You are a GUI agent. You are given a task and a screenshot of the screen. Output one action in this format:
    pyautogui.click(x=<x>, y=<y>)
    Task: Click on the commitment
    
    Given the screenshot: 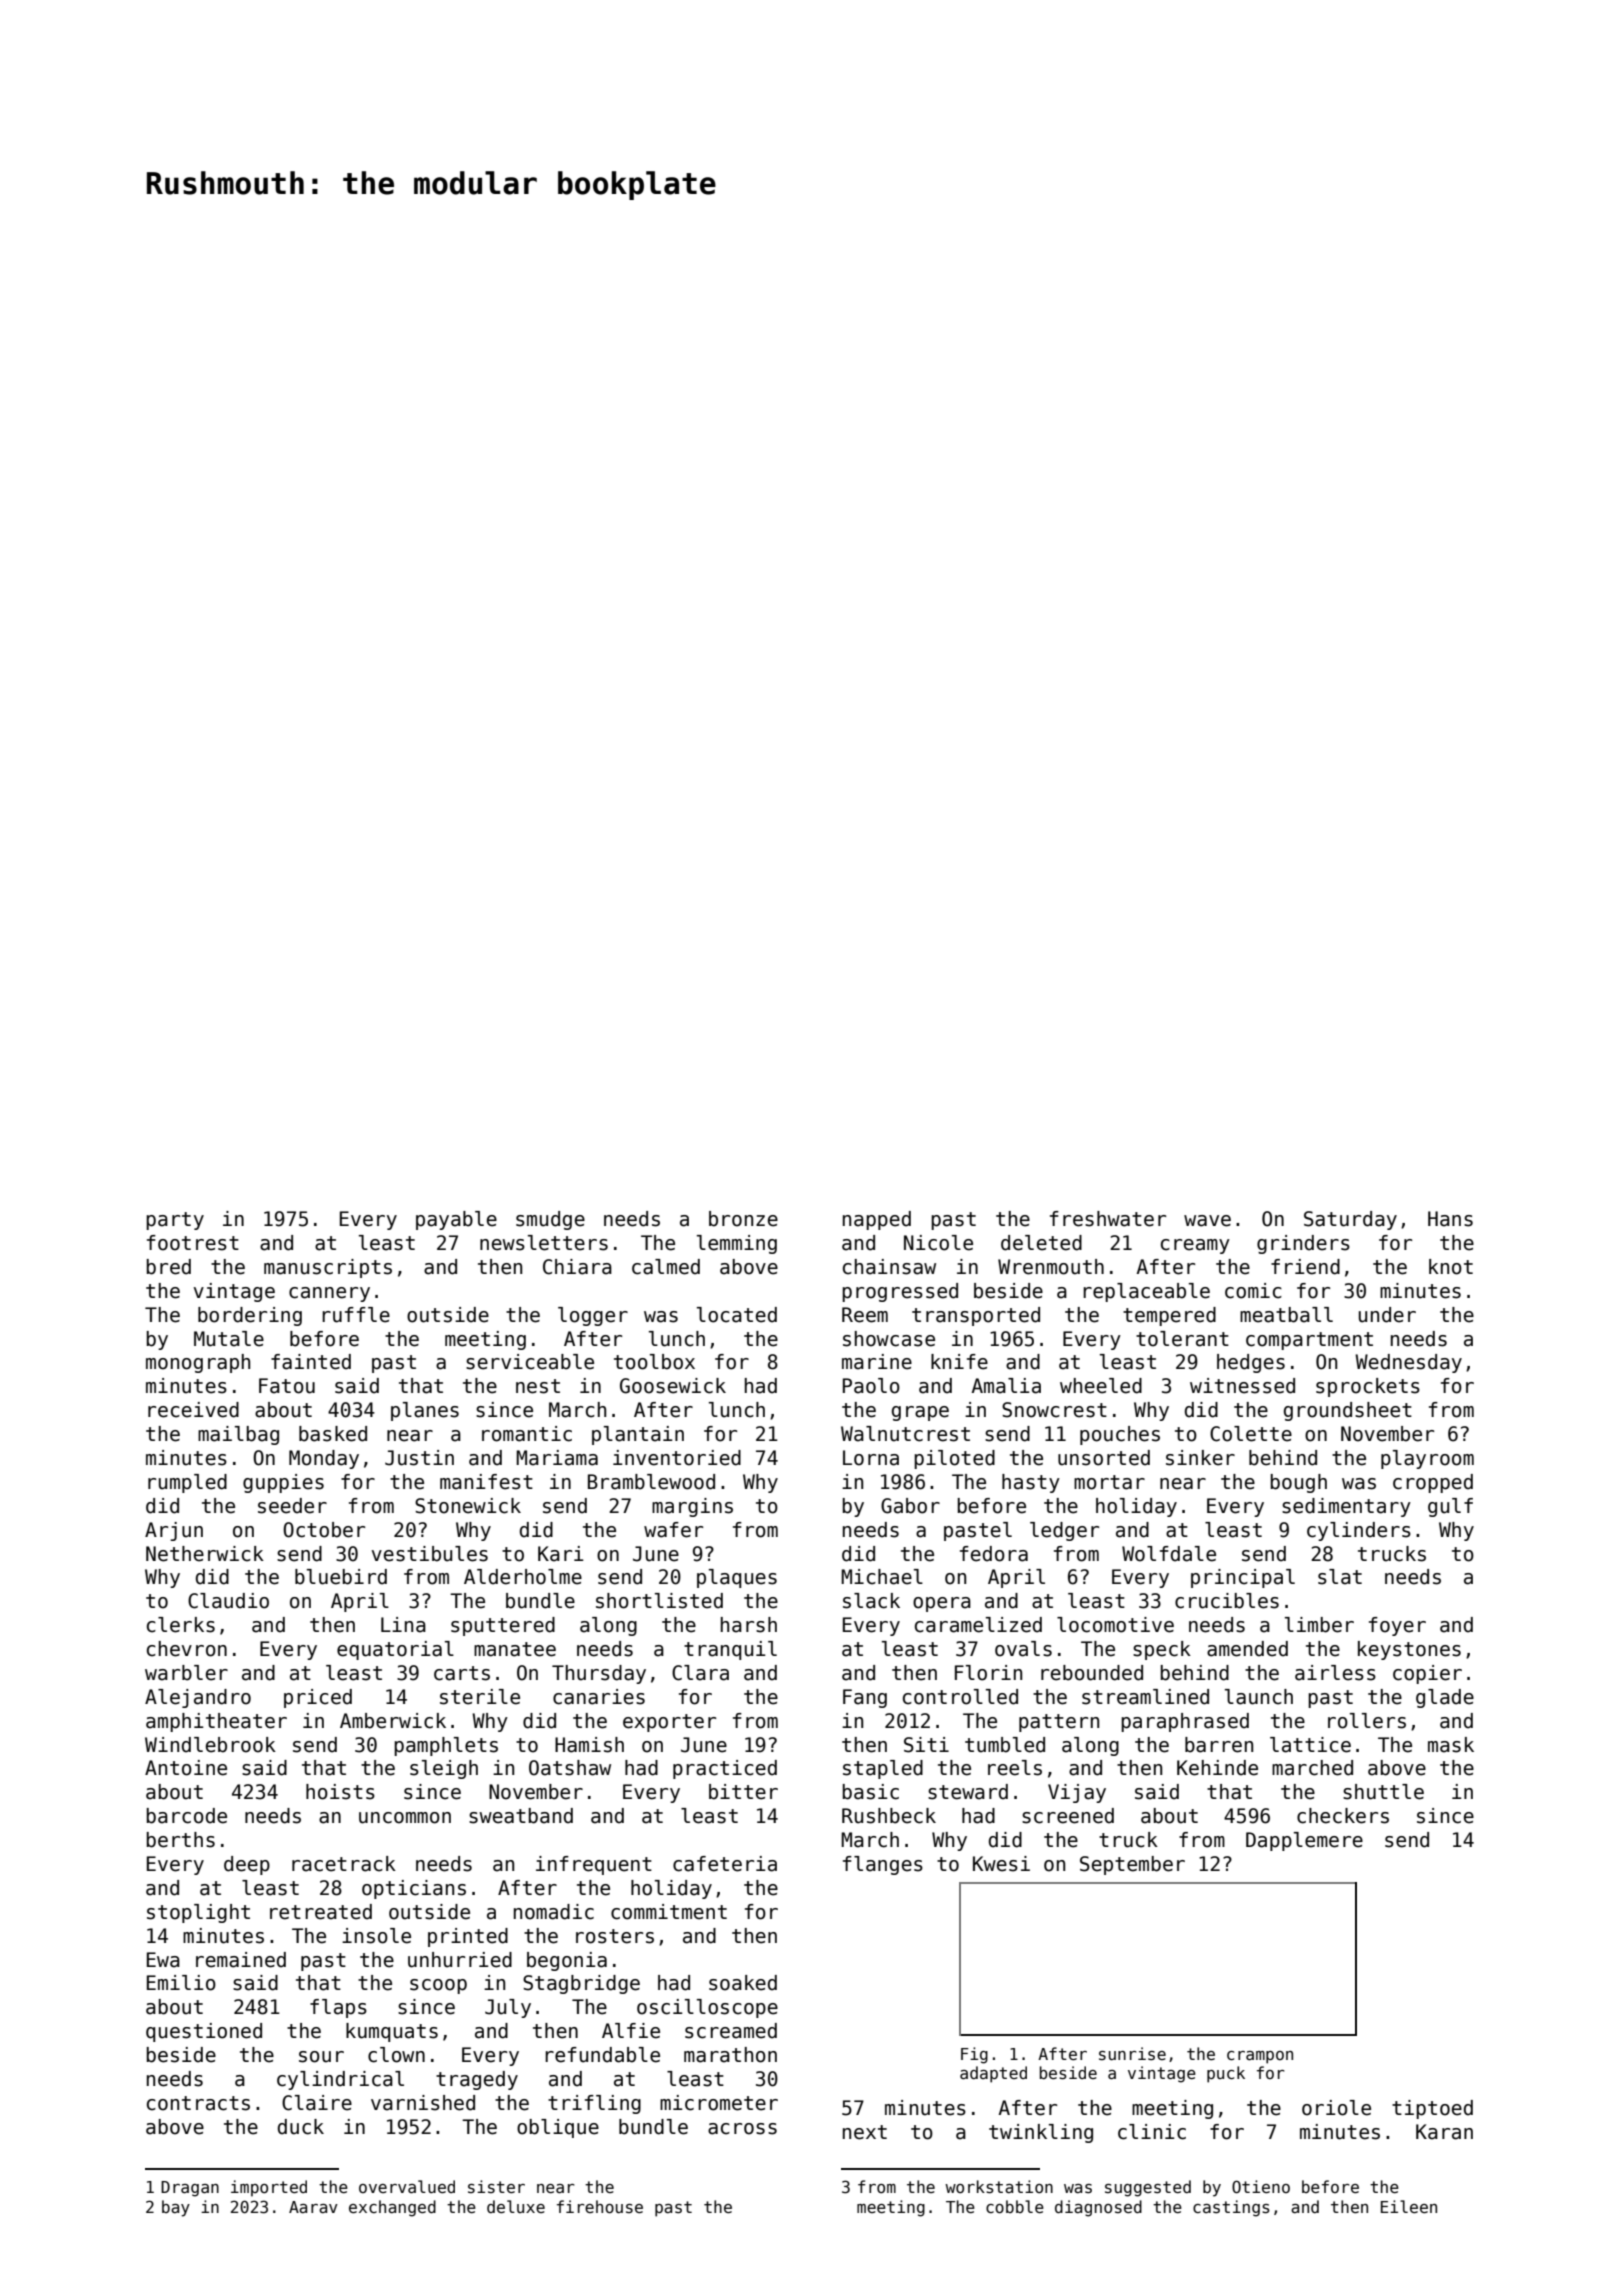 What is the action you would take?
    pyautogui.click(x=669, y=1912)
